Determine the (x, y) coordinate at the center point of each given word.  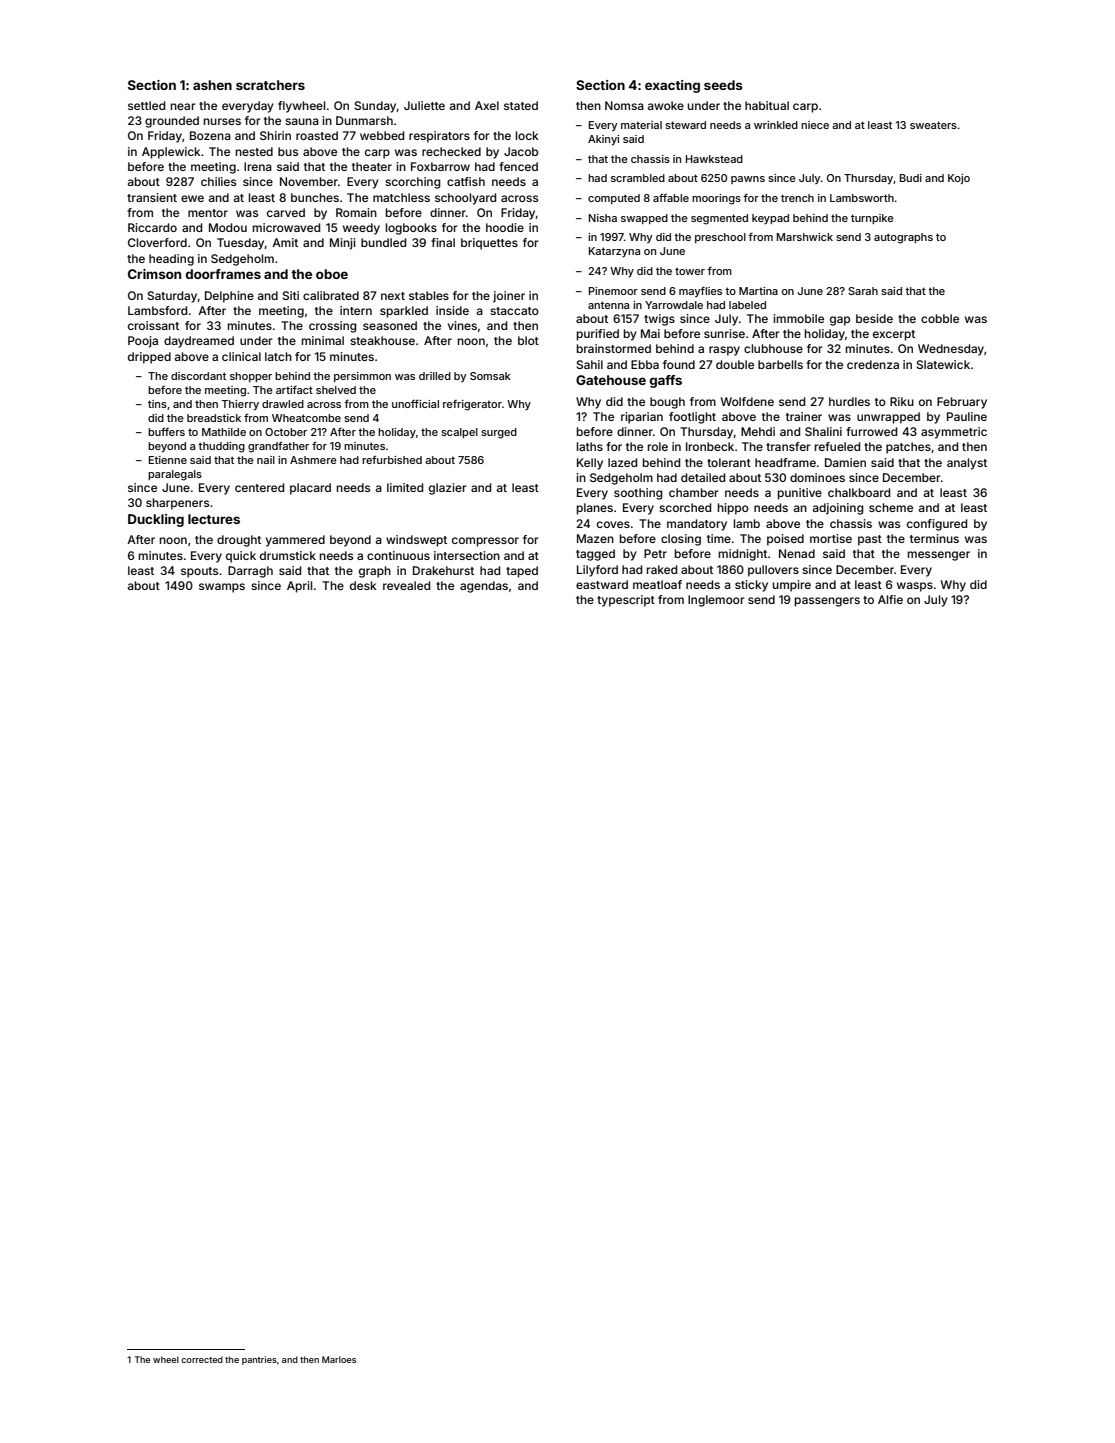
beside (874, 318)
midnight (743, 555)
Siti (290, 295)
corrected (202, 1359)
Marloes (339, 1359)
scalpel (459, 433)
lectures (214, 519)
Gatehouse (611, 380)
